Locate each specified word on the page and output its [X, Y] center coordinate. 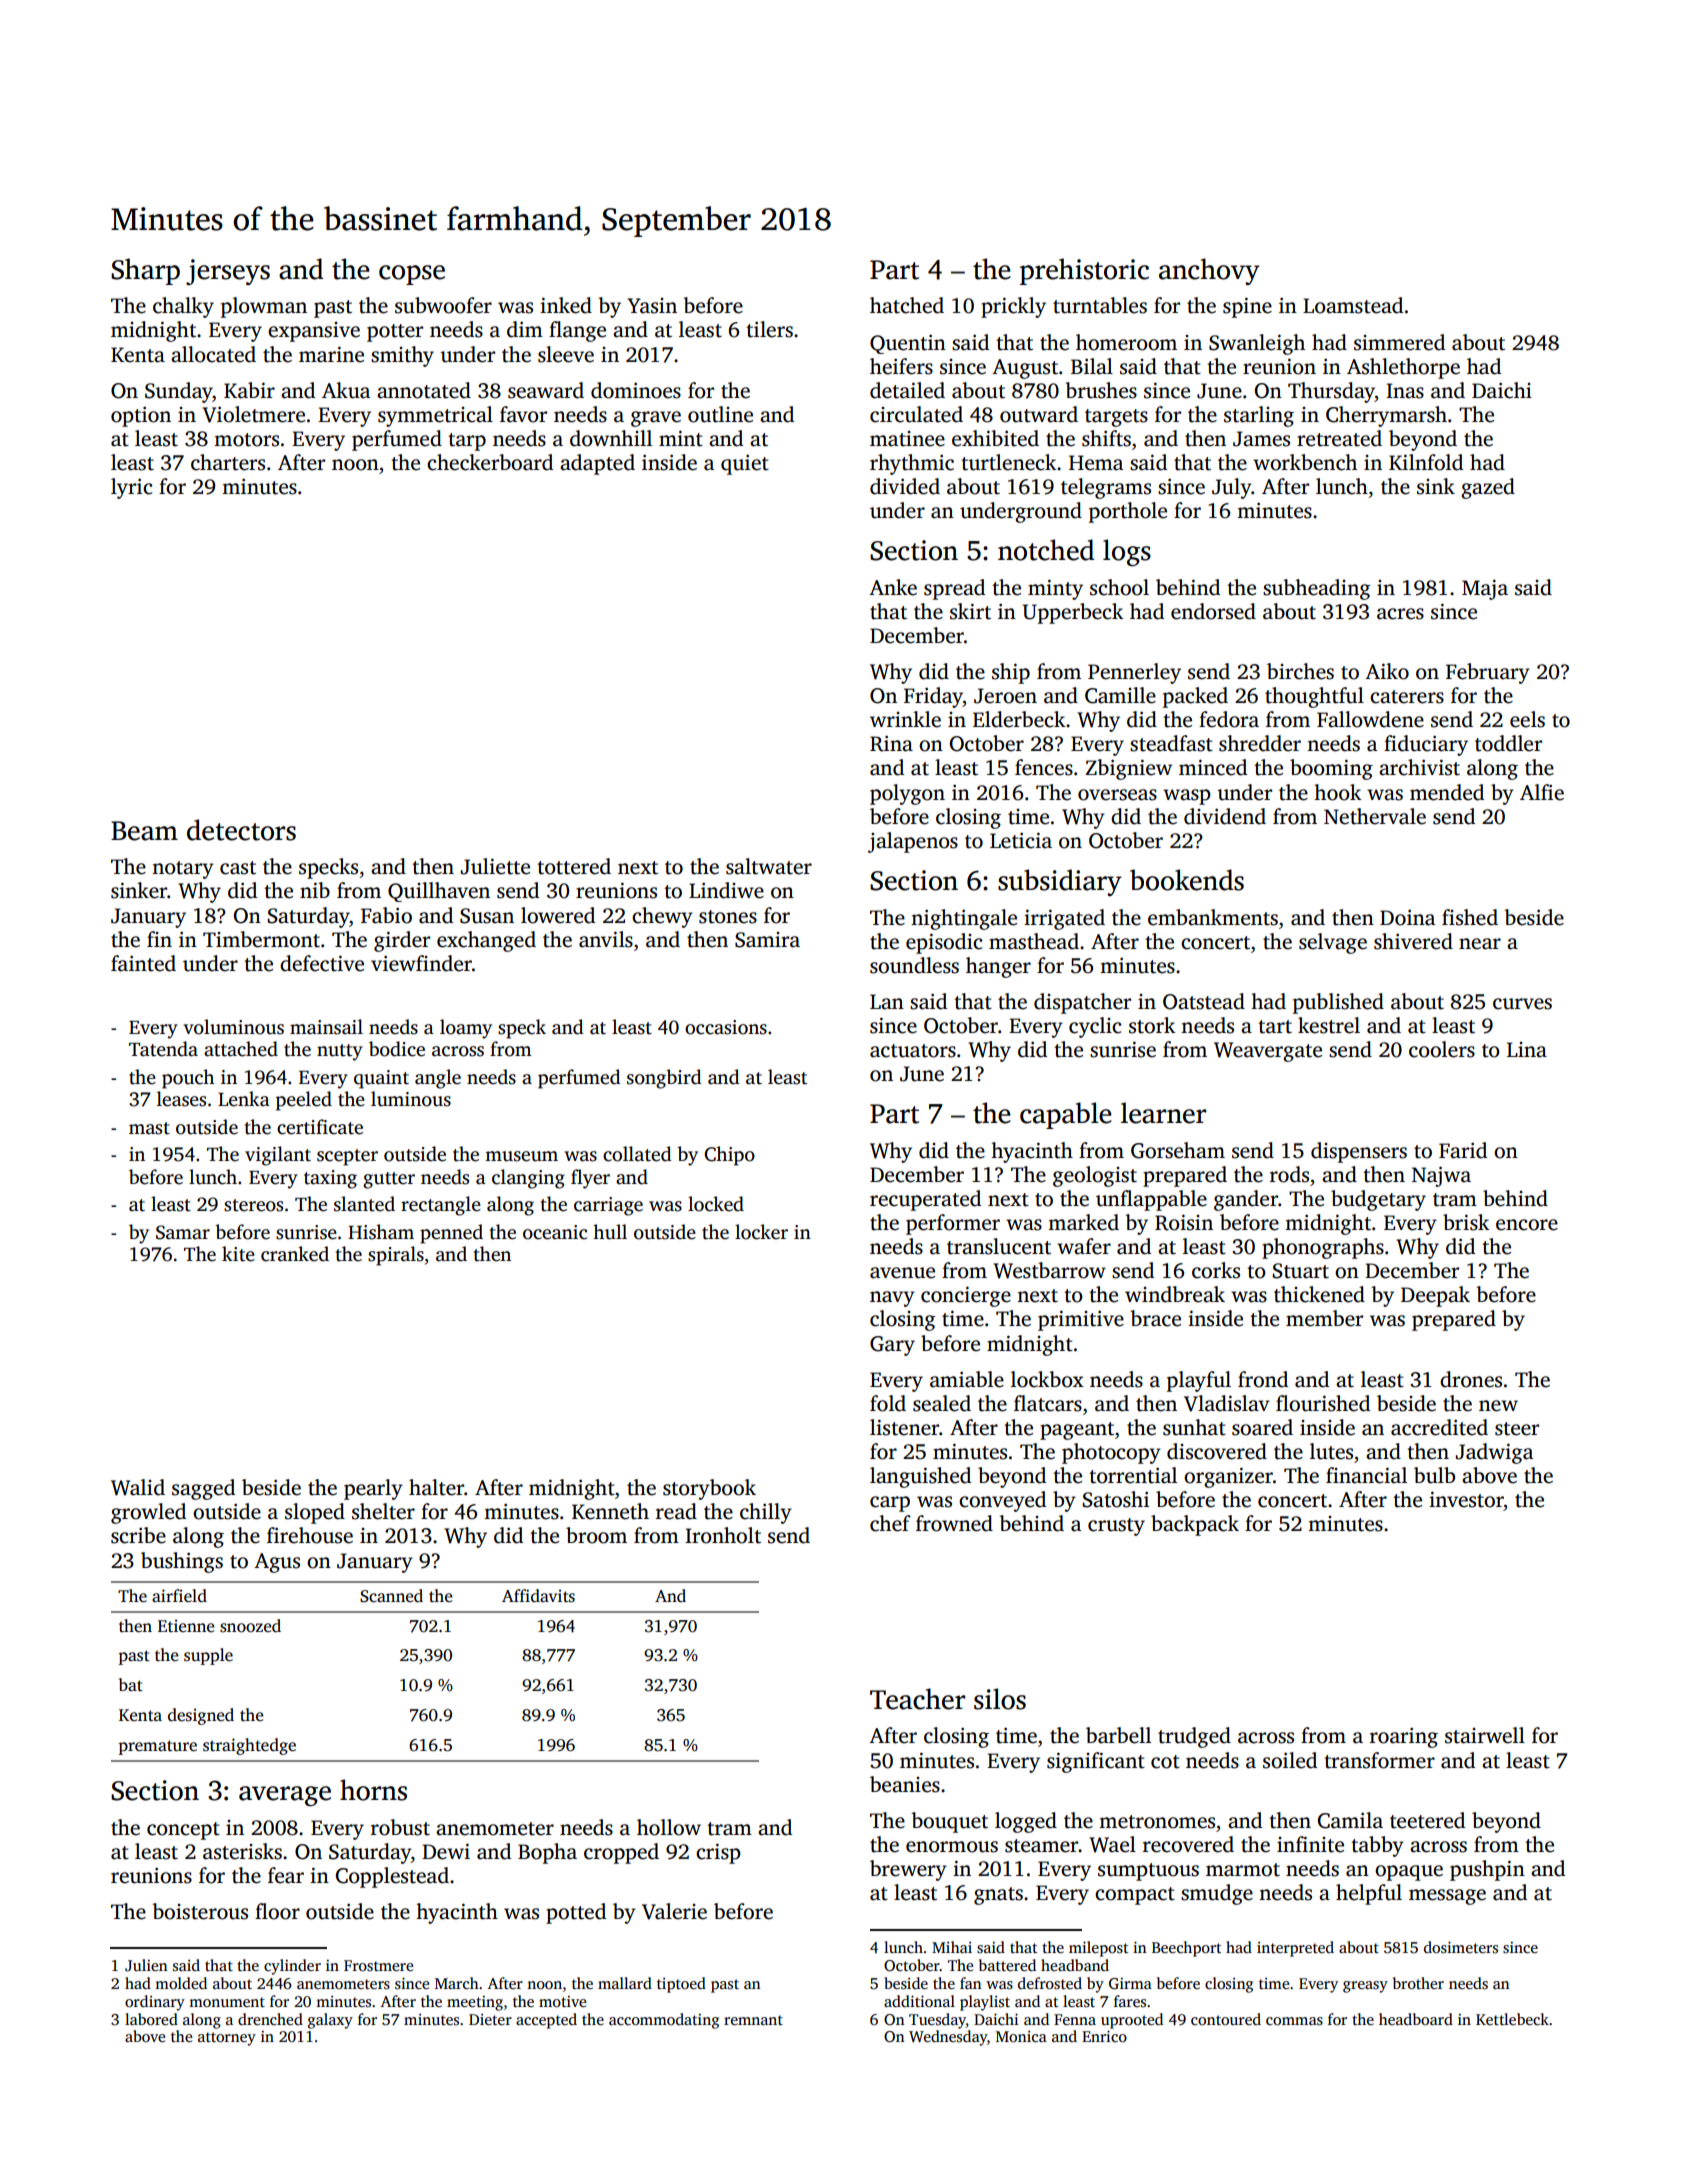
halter [436, 1487]
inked [566, 305]
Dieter [490, 2019]
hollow [669, 1827]
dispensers [1359, 1152]
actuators [913, 1051]
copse [412, 275]
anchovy [1209, 271]
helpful [1369, 1894]
